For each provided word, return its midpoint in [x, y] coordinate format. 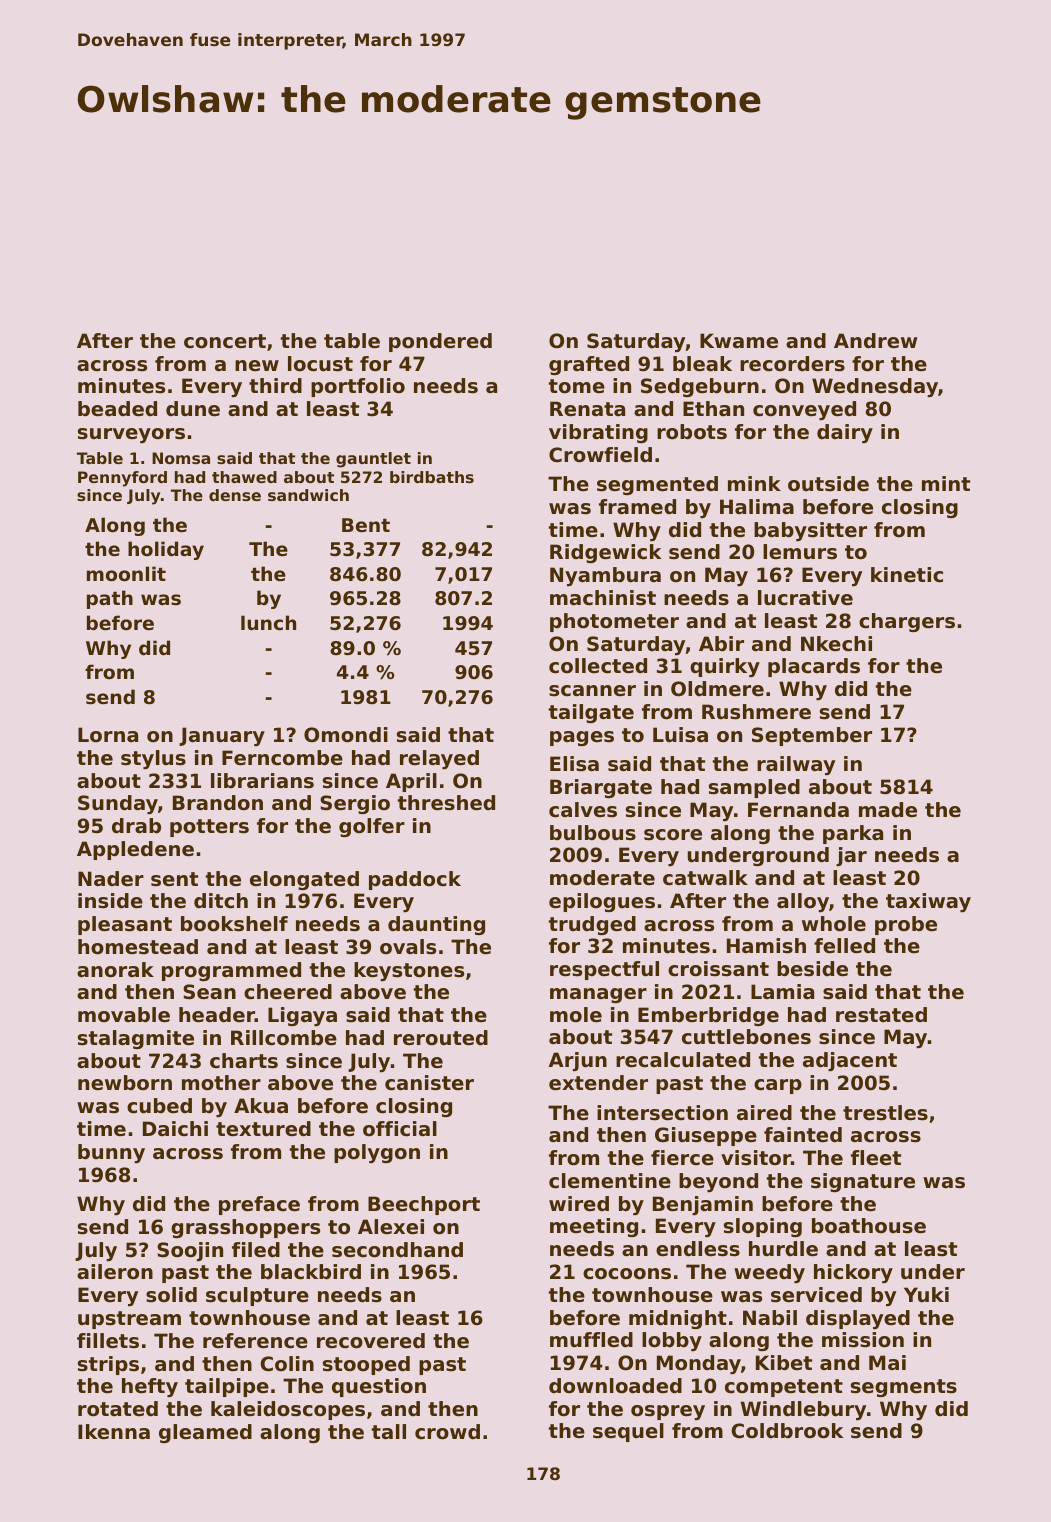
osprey [668, 1412]
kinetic [907, 575]
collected [598, 666]
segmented [657, 485]
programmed [231, 971]
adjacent [850, 1061]
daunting [436, 925]
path [110, 599]
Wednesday [875, 387]
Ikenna [114, 1432]
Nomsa [181, 458]
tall [389, 1432]
